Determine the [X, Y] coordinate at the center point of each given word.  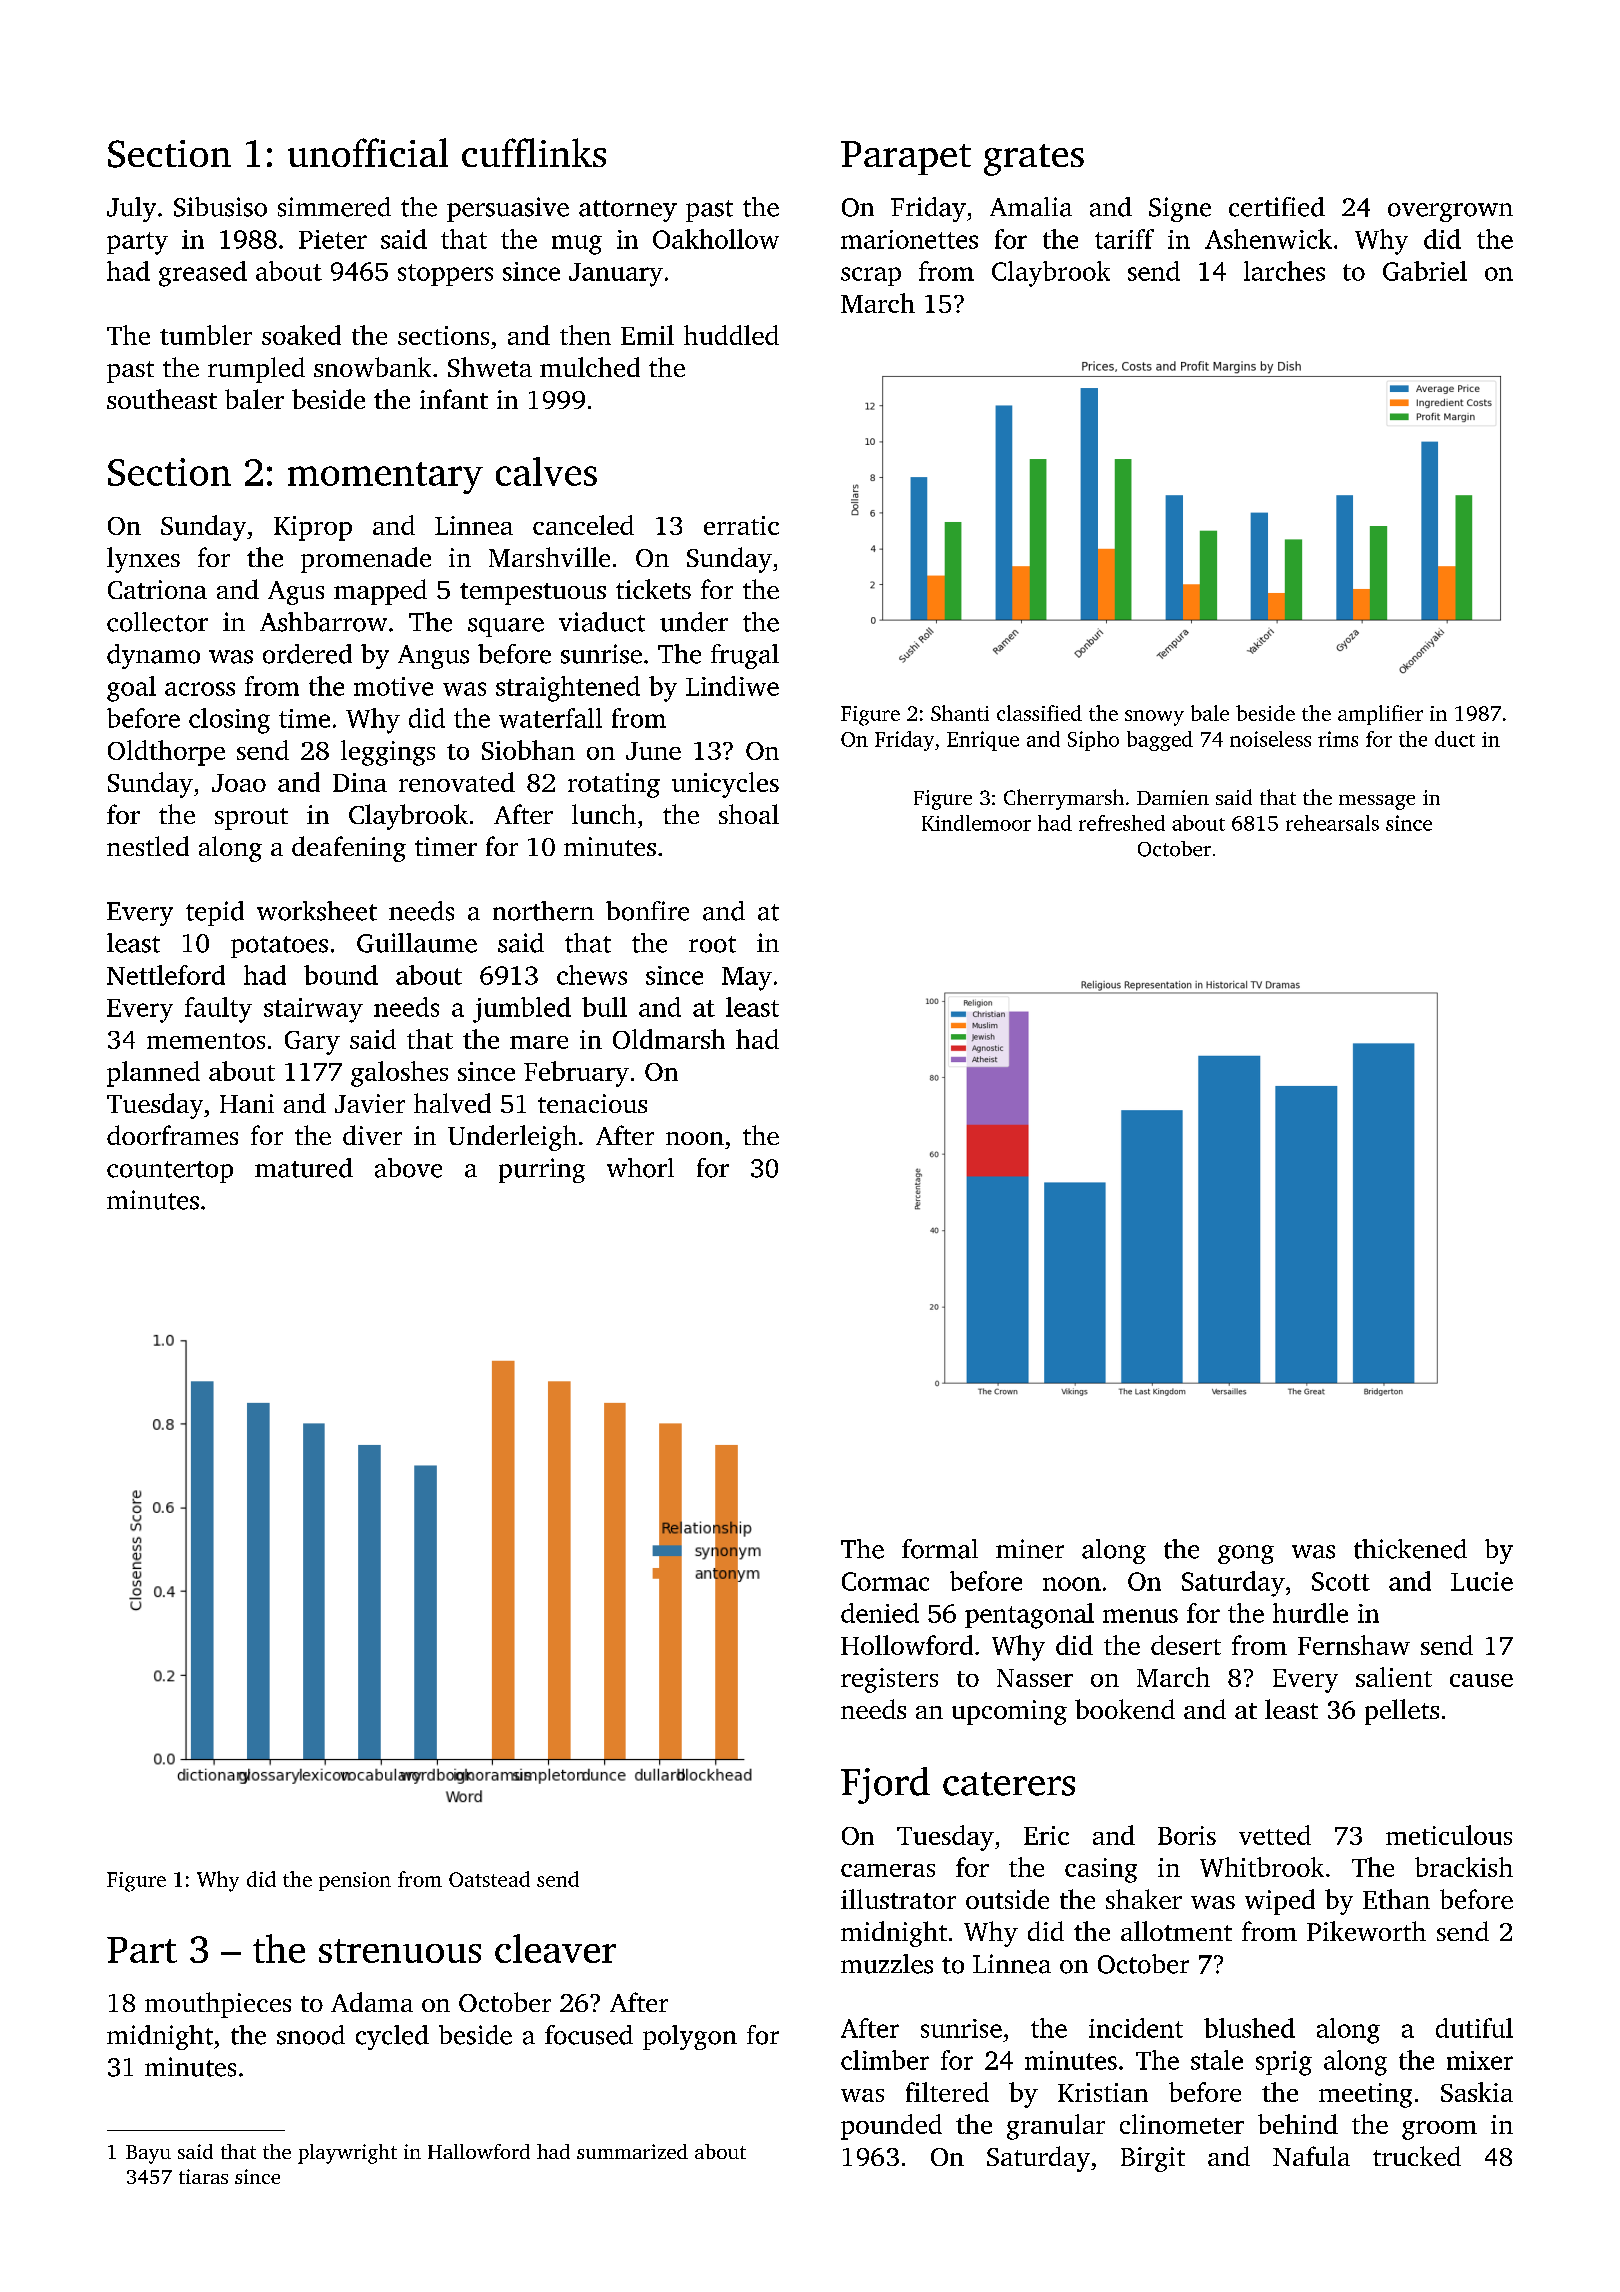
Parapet [906, 158]
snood [311, 2035]
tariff [1124, 239]
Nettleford [166, 975]
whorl [640, 1168]
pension [355, 1881]
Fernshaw [1354, 1645]
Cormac [885, 1581]
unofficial [368, 152]
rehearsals [1332, 823]
